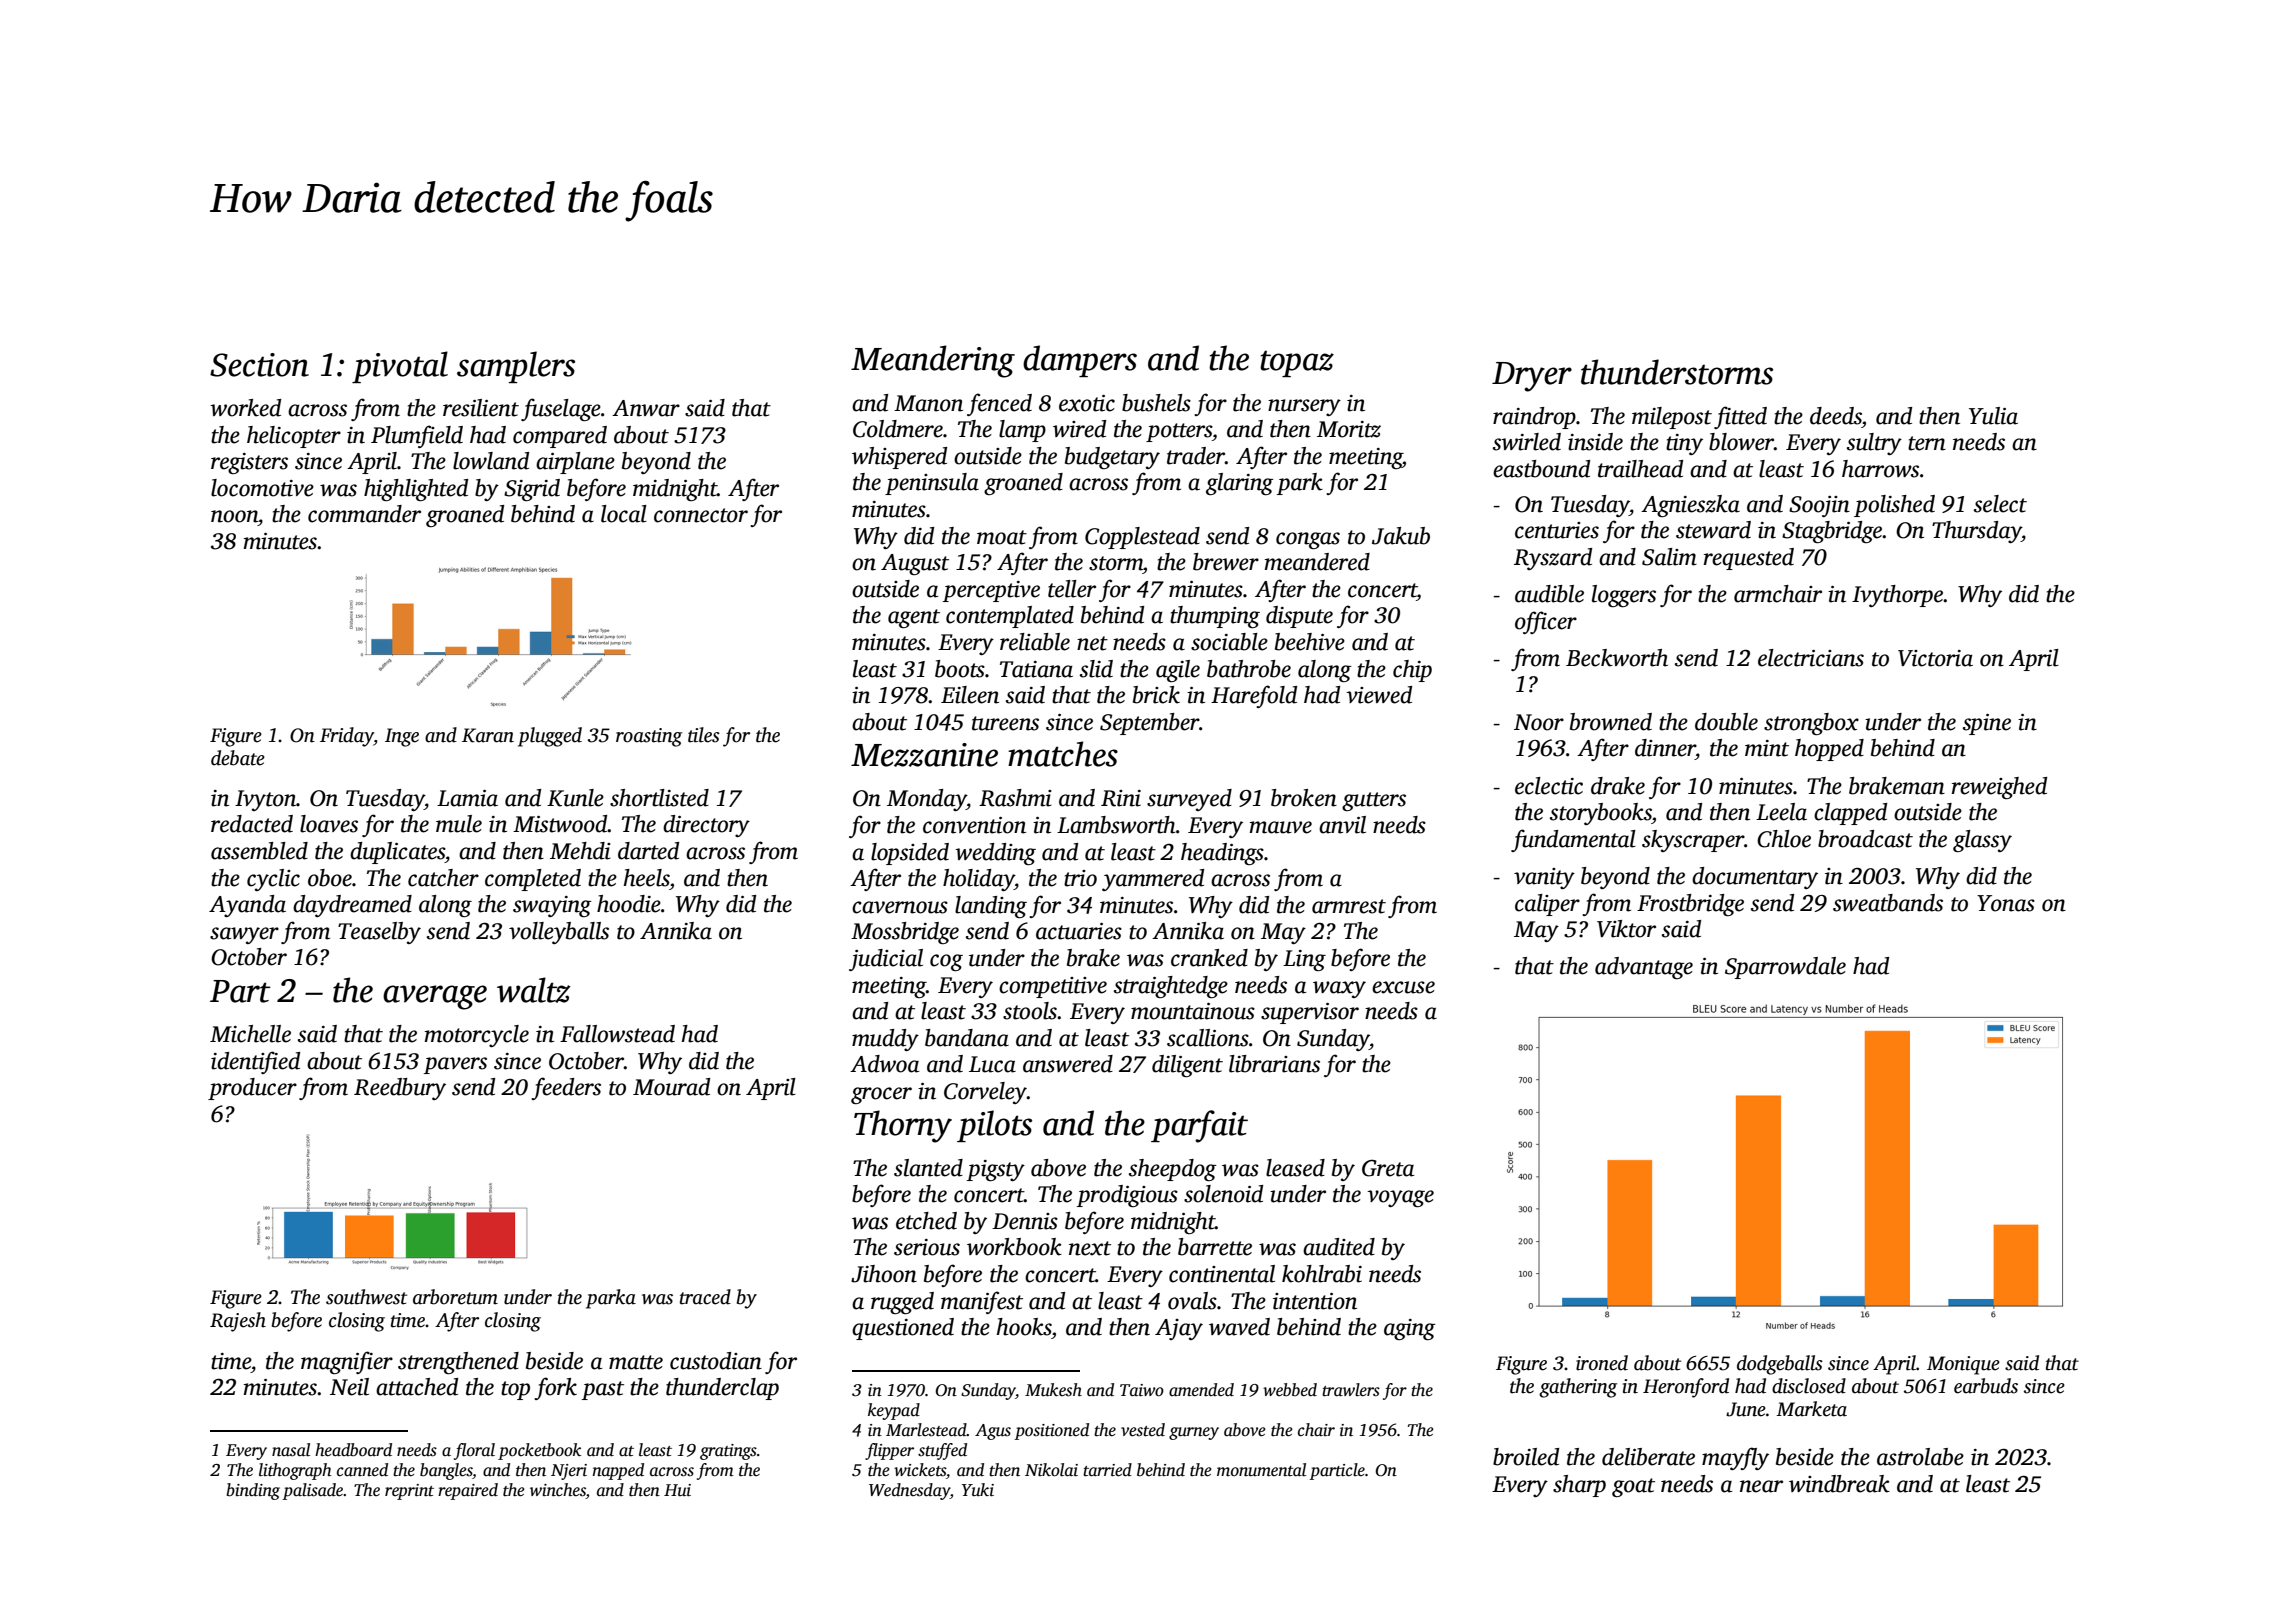 The image size is (2292, 1620). Describe the element at coordinates (400, 1089) in the document. I see `Reedbury` at that location.
